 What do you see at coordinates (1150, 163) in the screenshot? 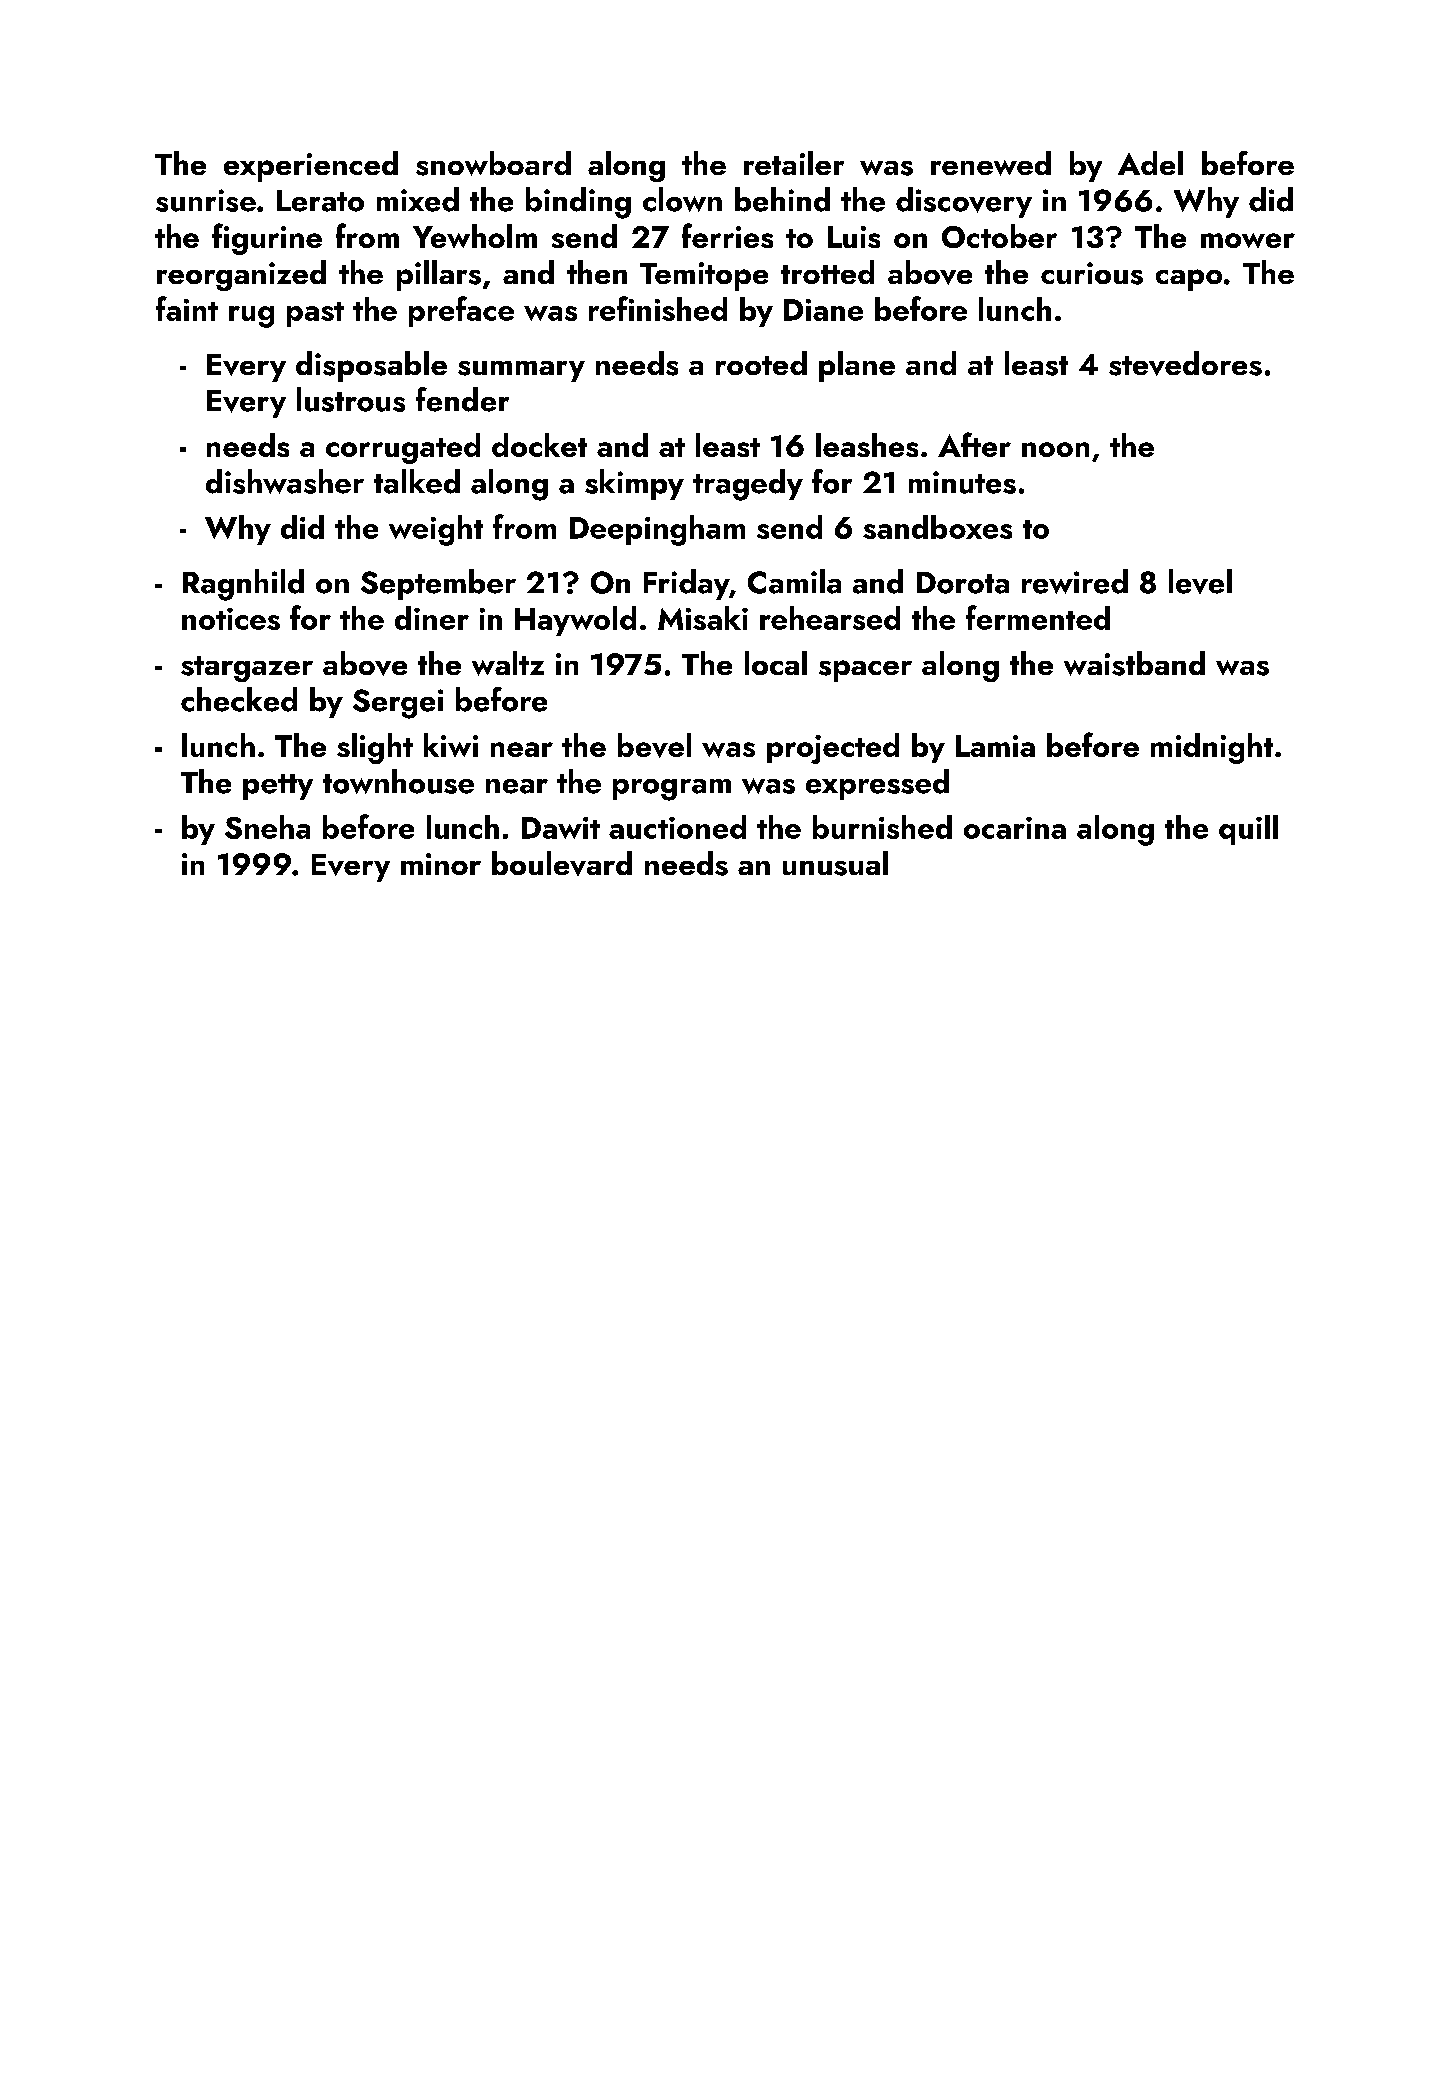
I see `Adel` at bounding box center [1150, 163].
